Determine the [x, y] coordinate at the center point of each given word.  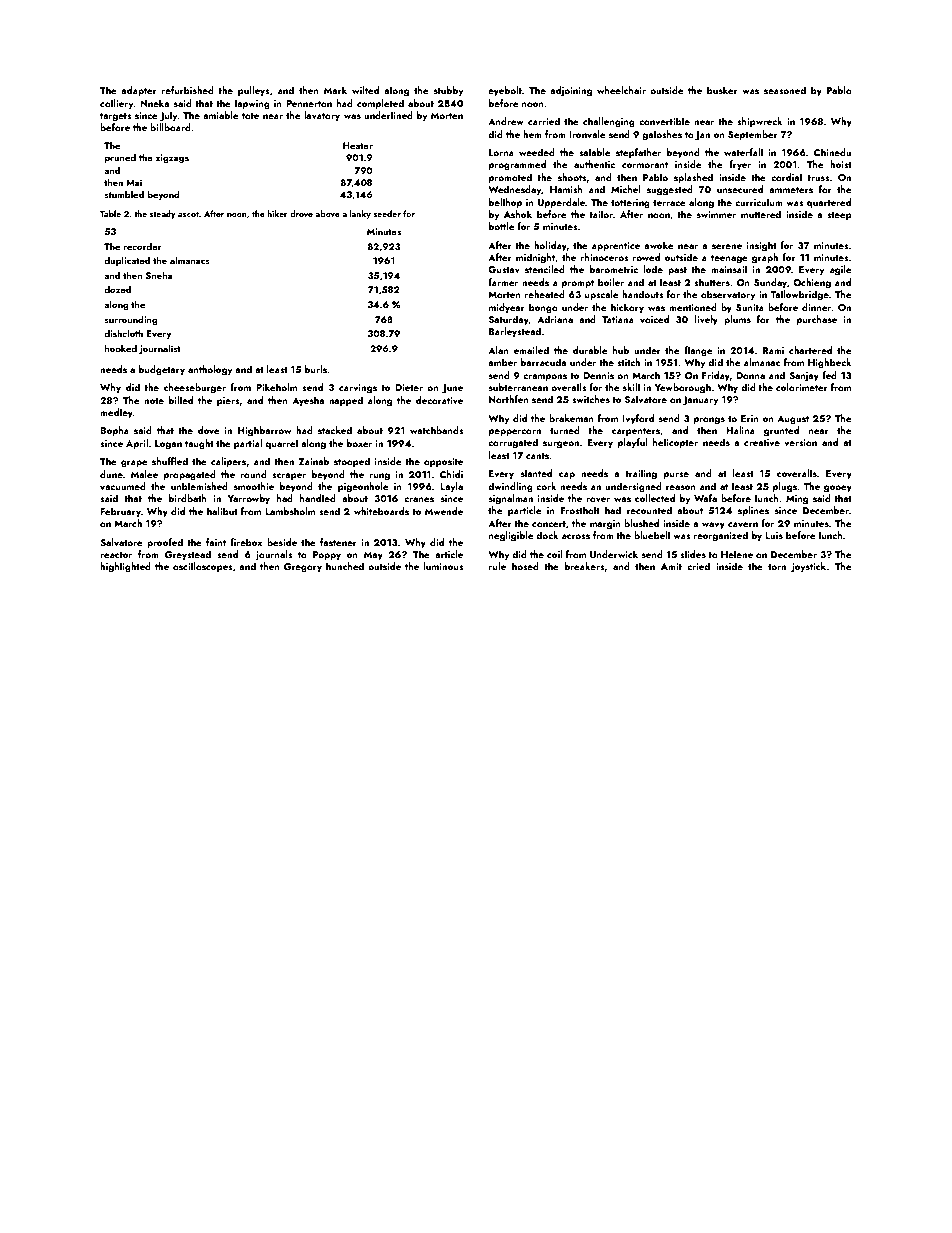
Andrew [506, 121]
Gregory [303, 568]
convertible [664, 121]
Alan [498, 350]
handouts [642, 294]
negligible [511, 536]
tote [250, 116]
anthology [210, 370]
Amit [671, 566]
